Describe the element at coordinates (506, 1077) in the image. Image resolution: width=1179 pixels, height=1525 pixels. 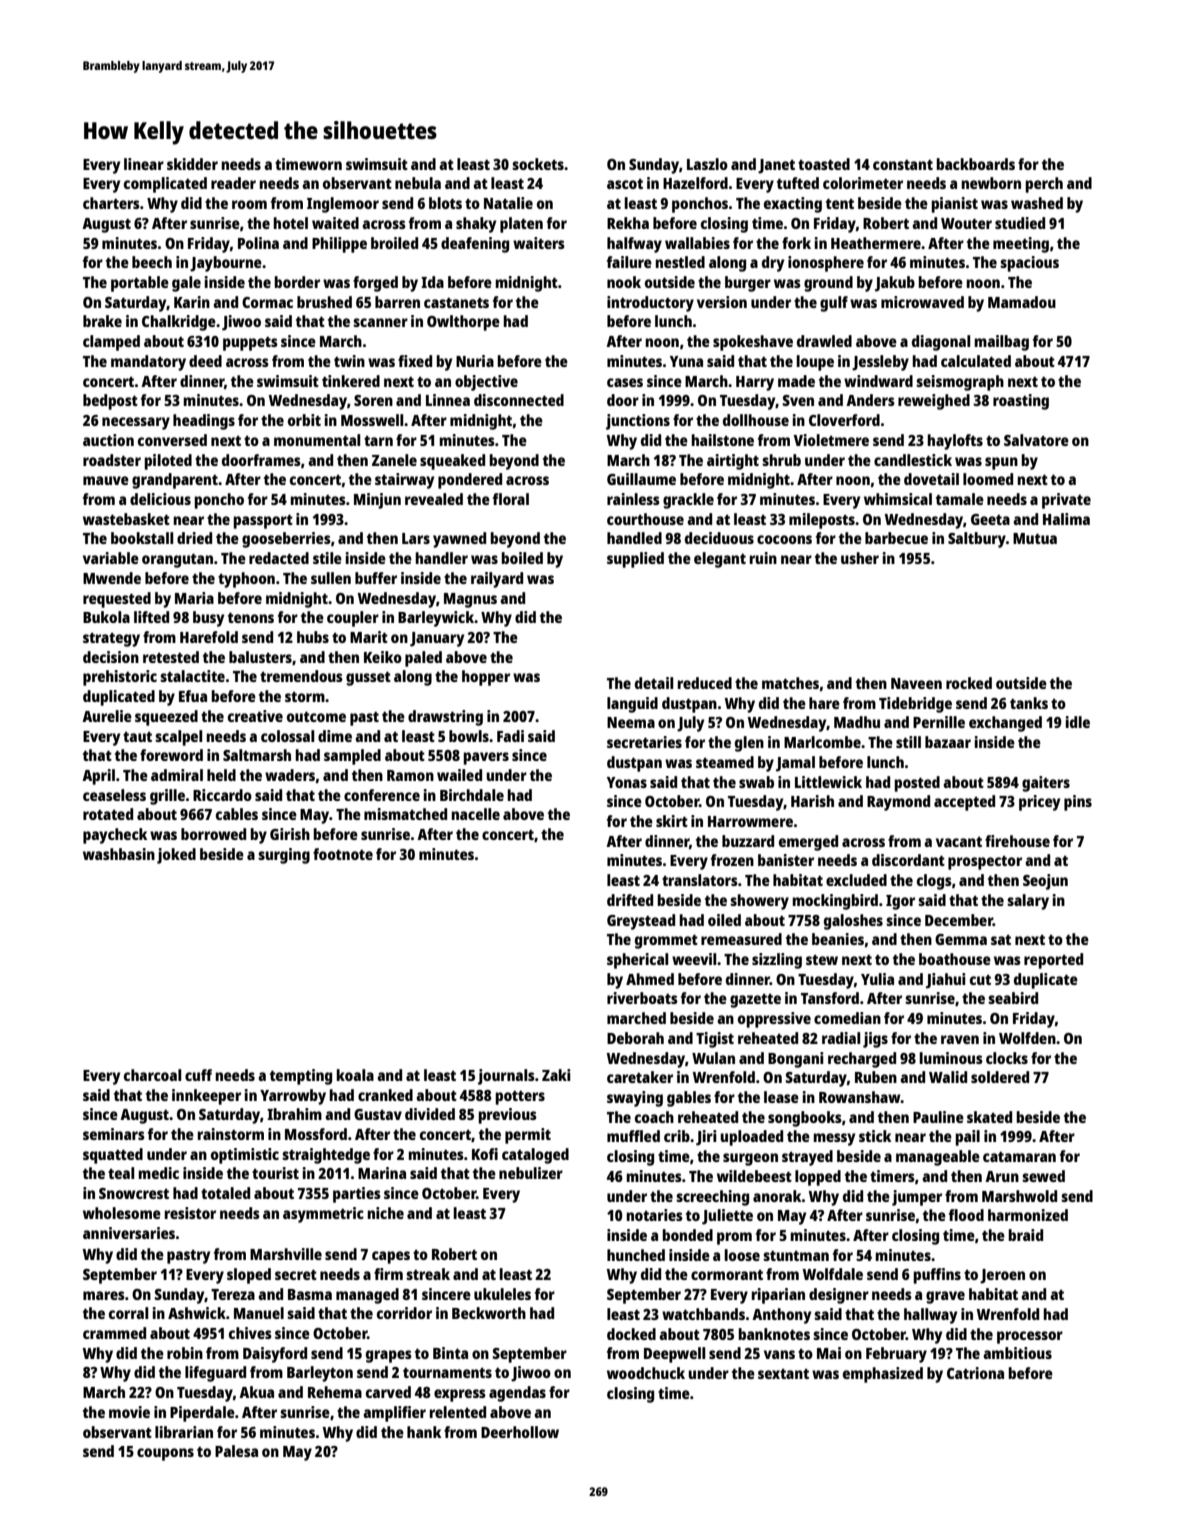
I see `journals` at that location.
